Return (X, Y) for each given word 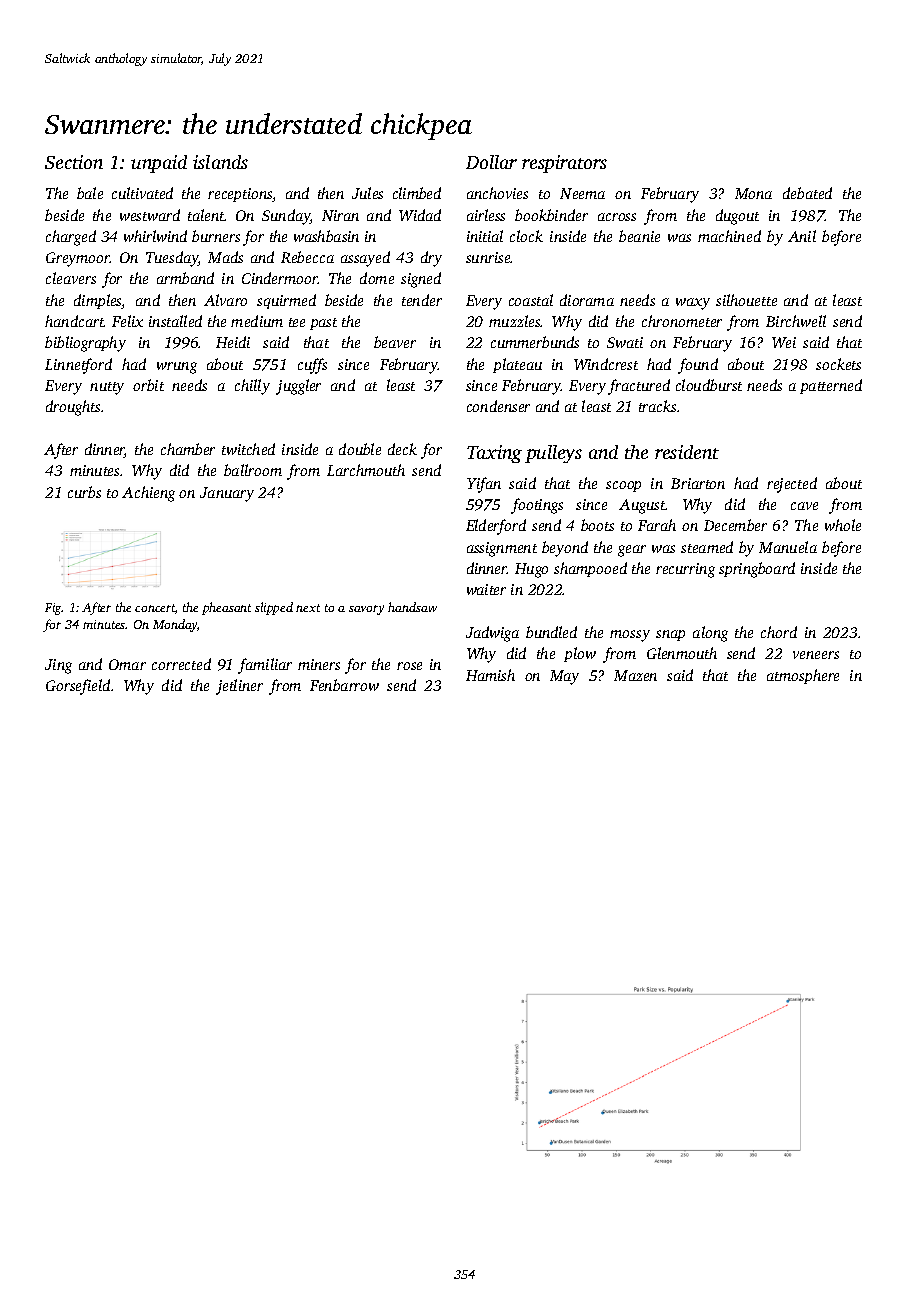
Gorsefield (78, 687)
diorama (587, 300)
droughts (73, 408)
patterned (831, 386)
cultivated (142, 193)
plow (580, 654)
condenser (498, 406)
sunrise (488, 257)
